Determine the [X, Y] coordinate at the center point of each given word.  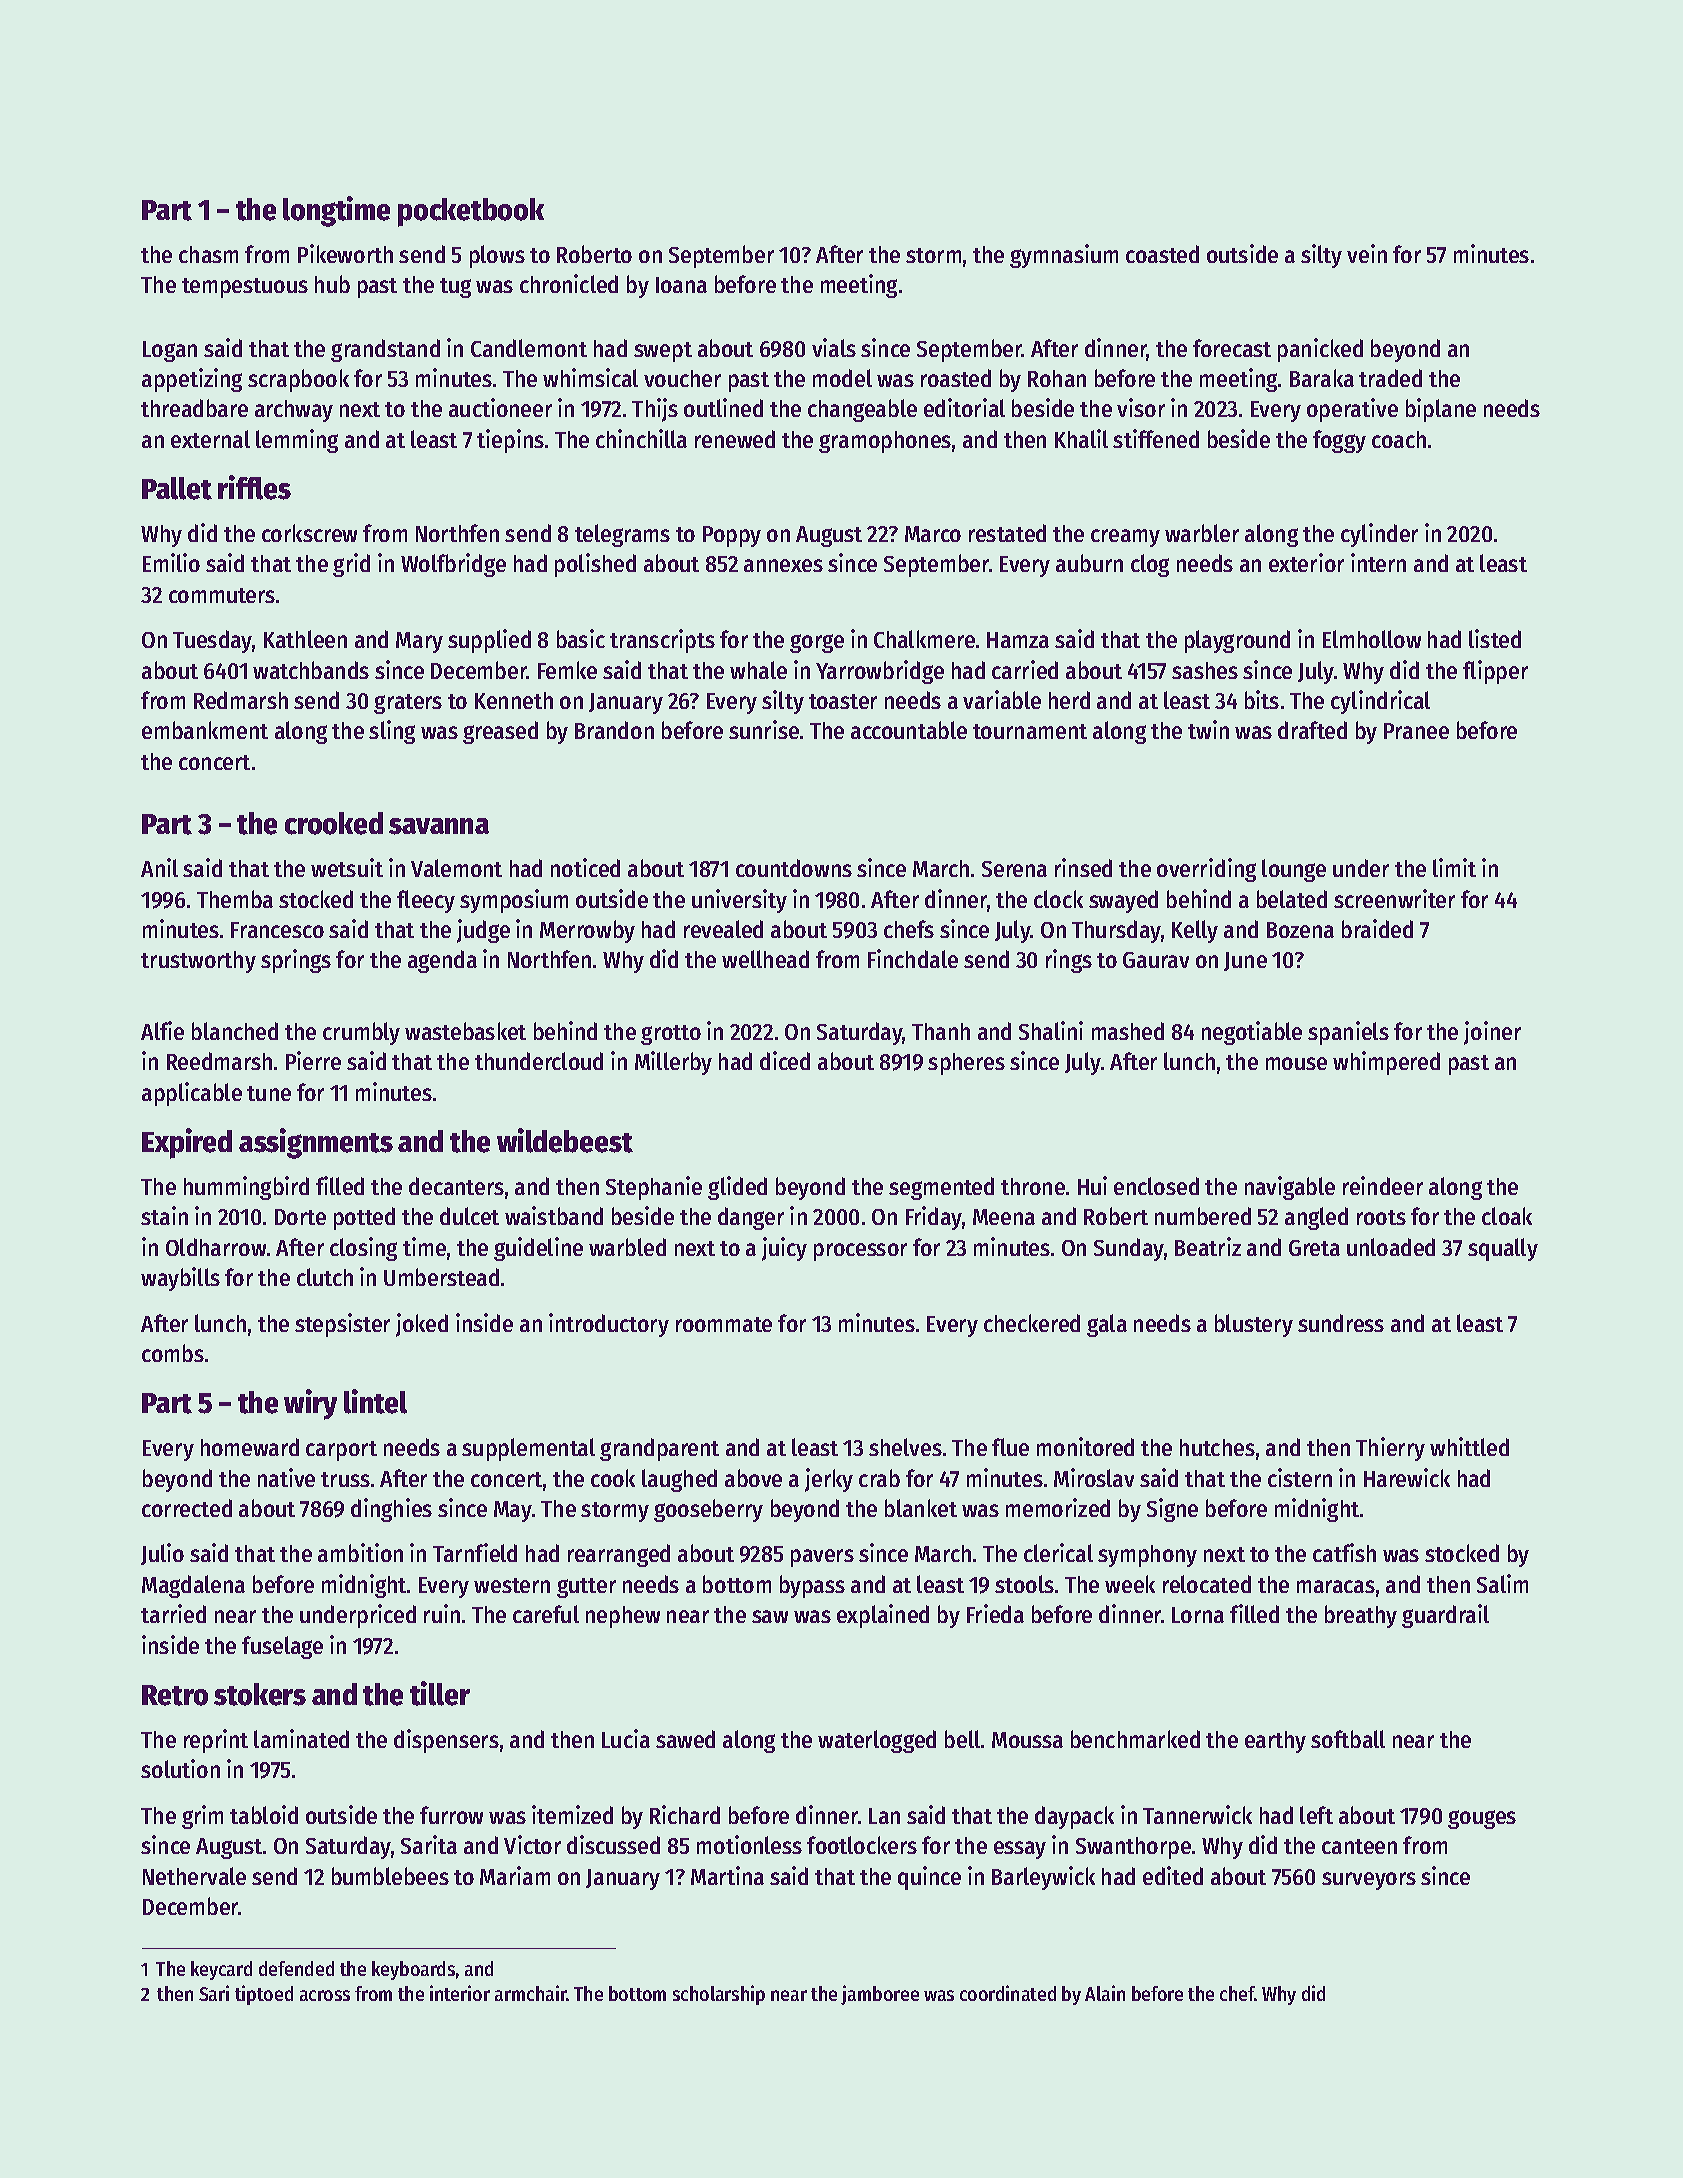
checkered [1032, 1323]
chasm [208, 254]
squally [1503, 1249]
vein [1367, 253]
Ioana [681, 285]
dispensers [446, 1741]
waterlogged [877, 1741]
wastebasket [465, 1031]
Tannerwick [1197, 1814]
